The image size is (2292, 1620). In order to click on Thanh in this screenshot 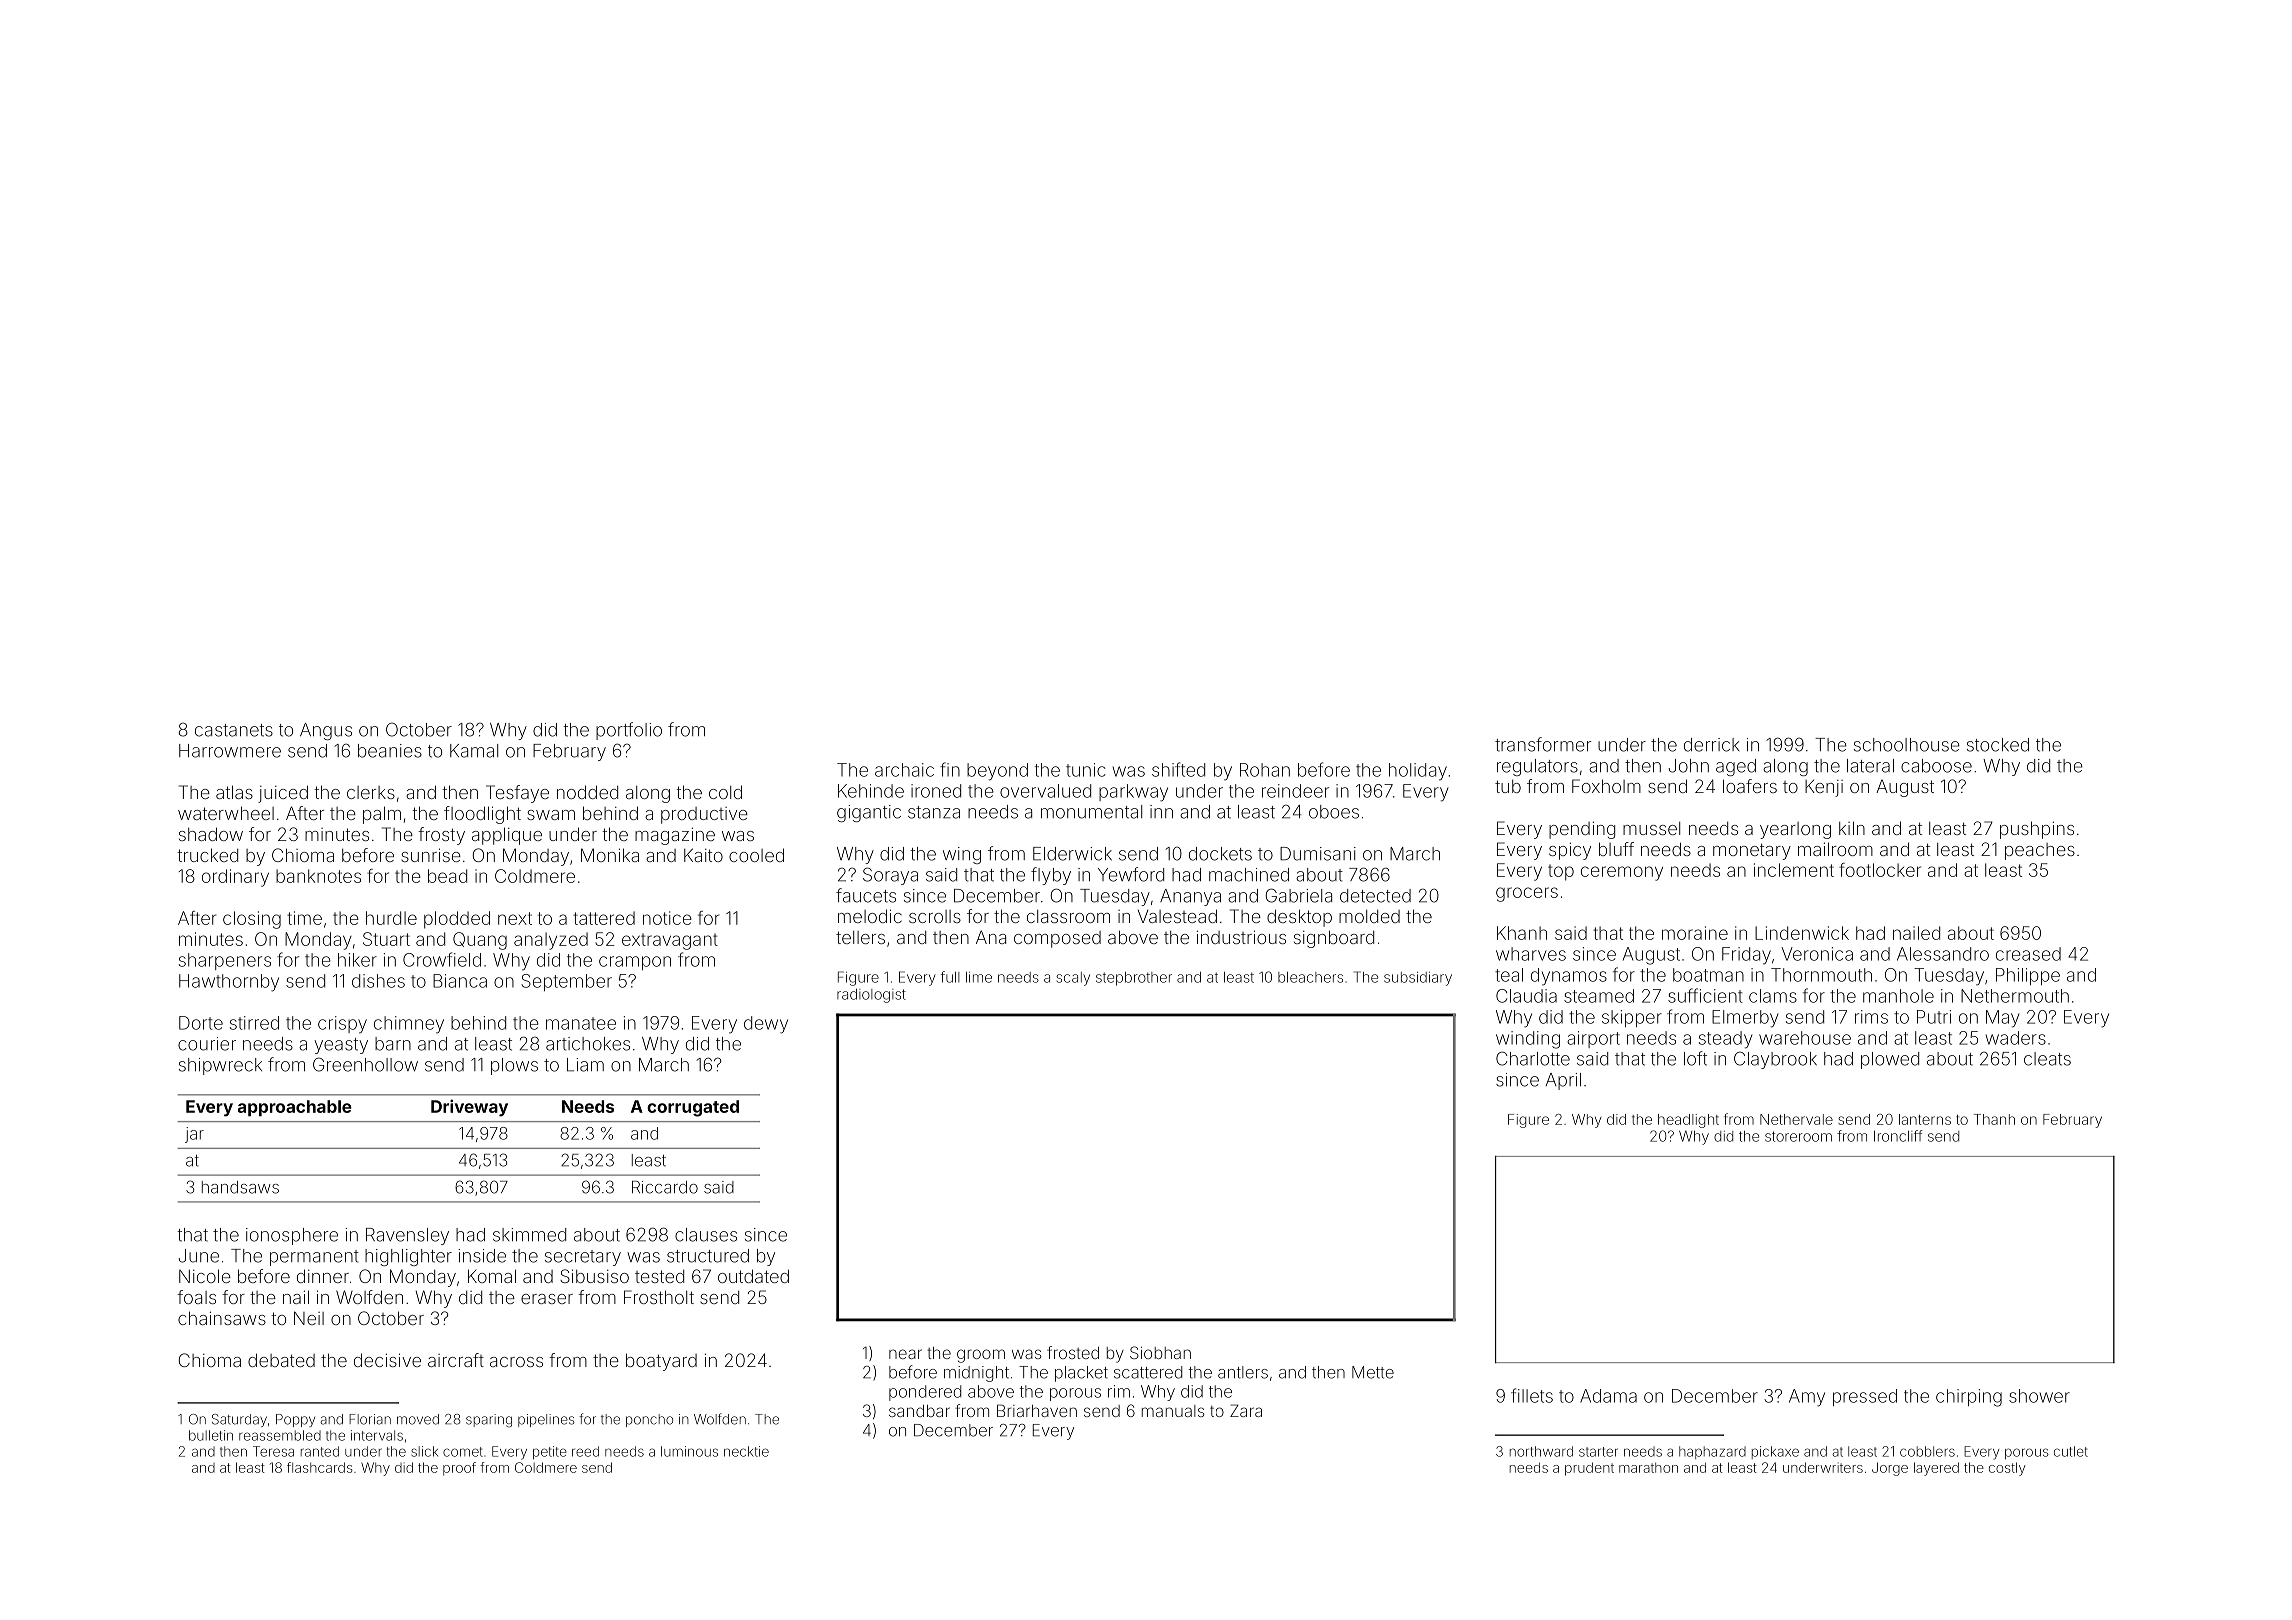, I will do `click(1994, 1119)`.
